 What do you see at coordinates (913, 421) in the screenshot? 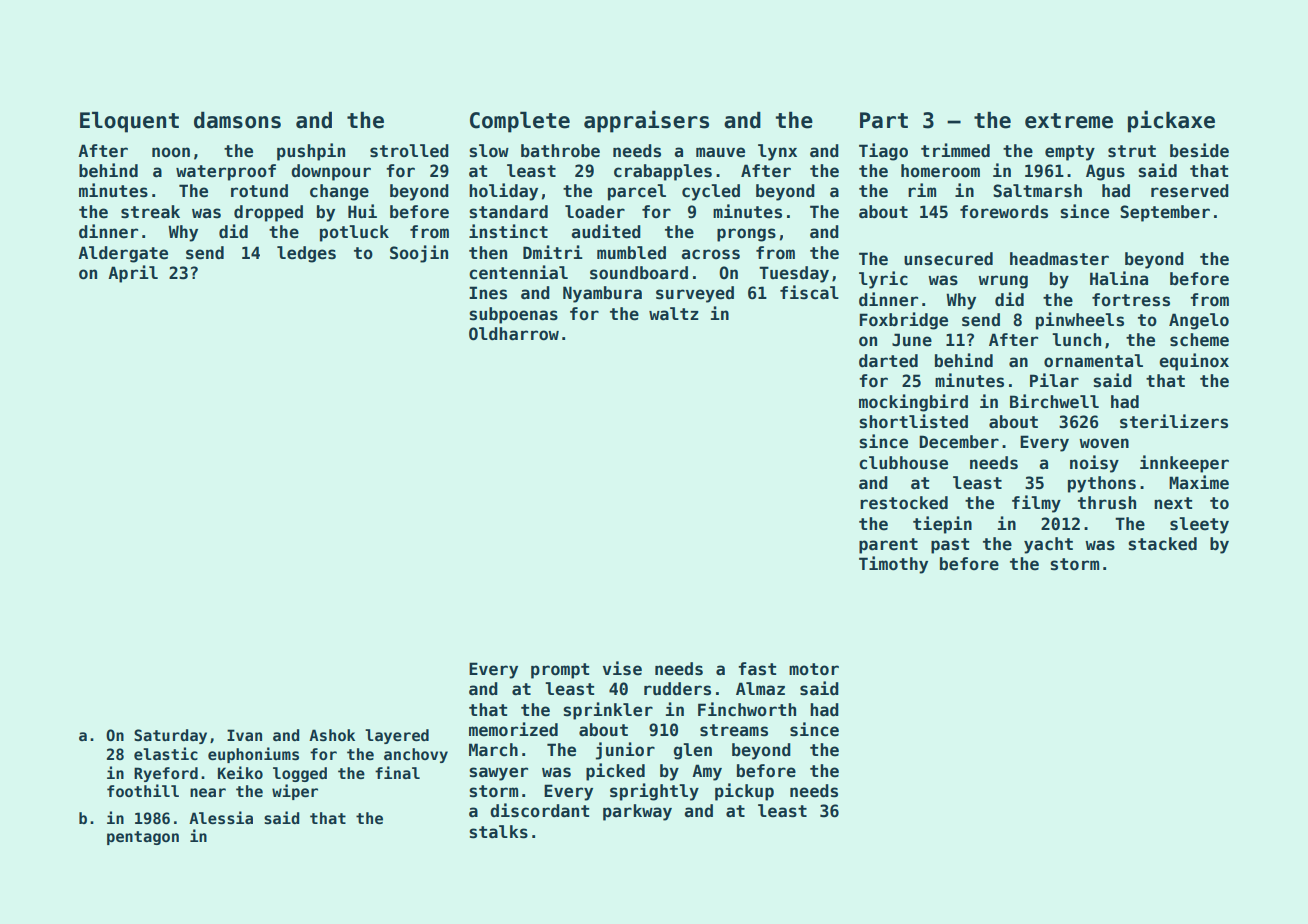
I see `shortlisted` at bounding box center [913, 421].
